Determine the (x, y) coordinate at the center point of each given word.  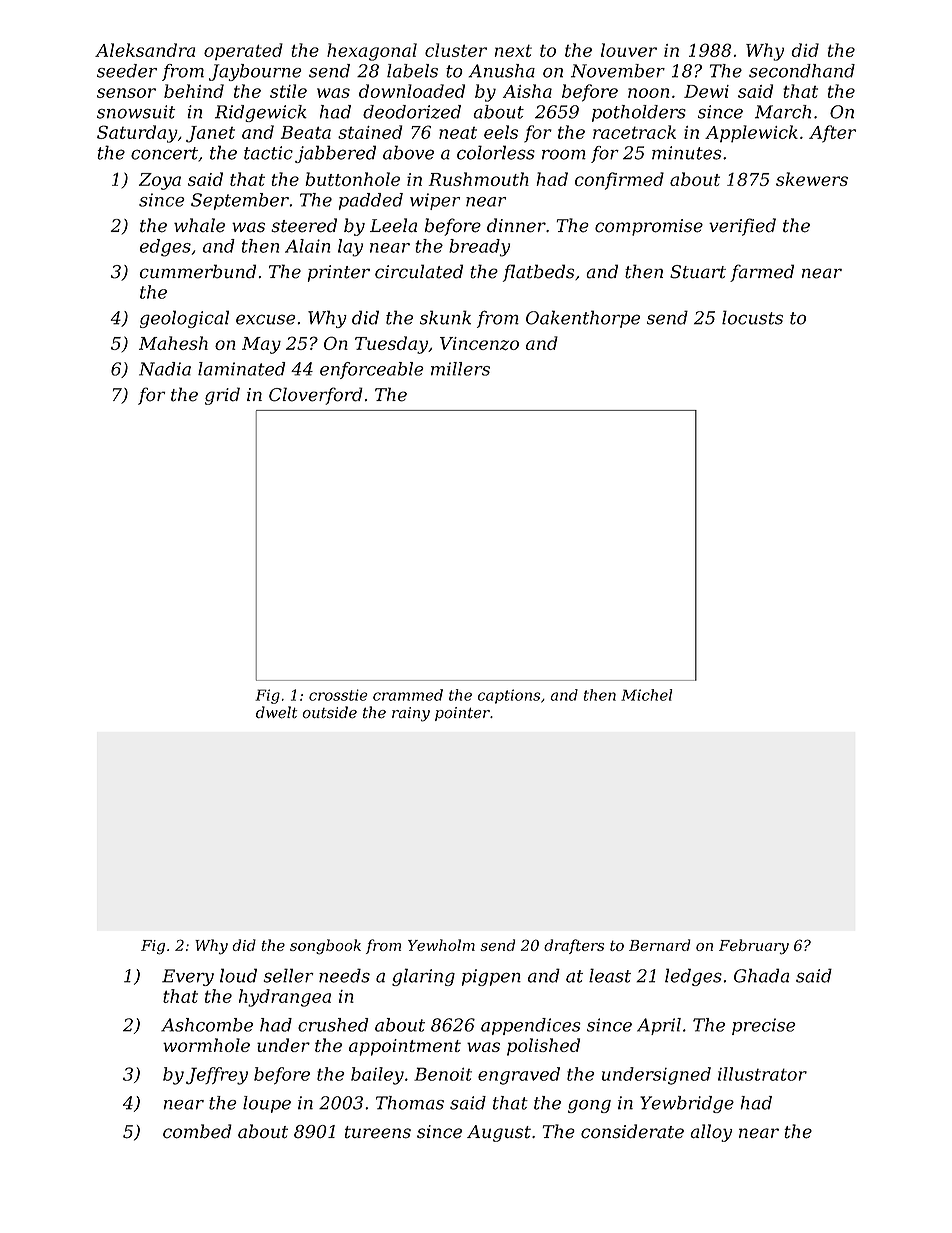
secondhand (802, 71)
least (610, 975)
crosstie (338, 695)
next (513, 50)
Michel (646, 695)
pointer (462, 714)
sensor (126, 93)
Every (188, 977)
